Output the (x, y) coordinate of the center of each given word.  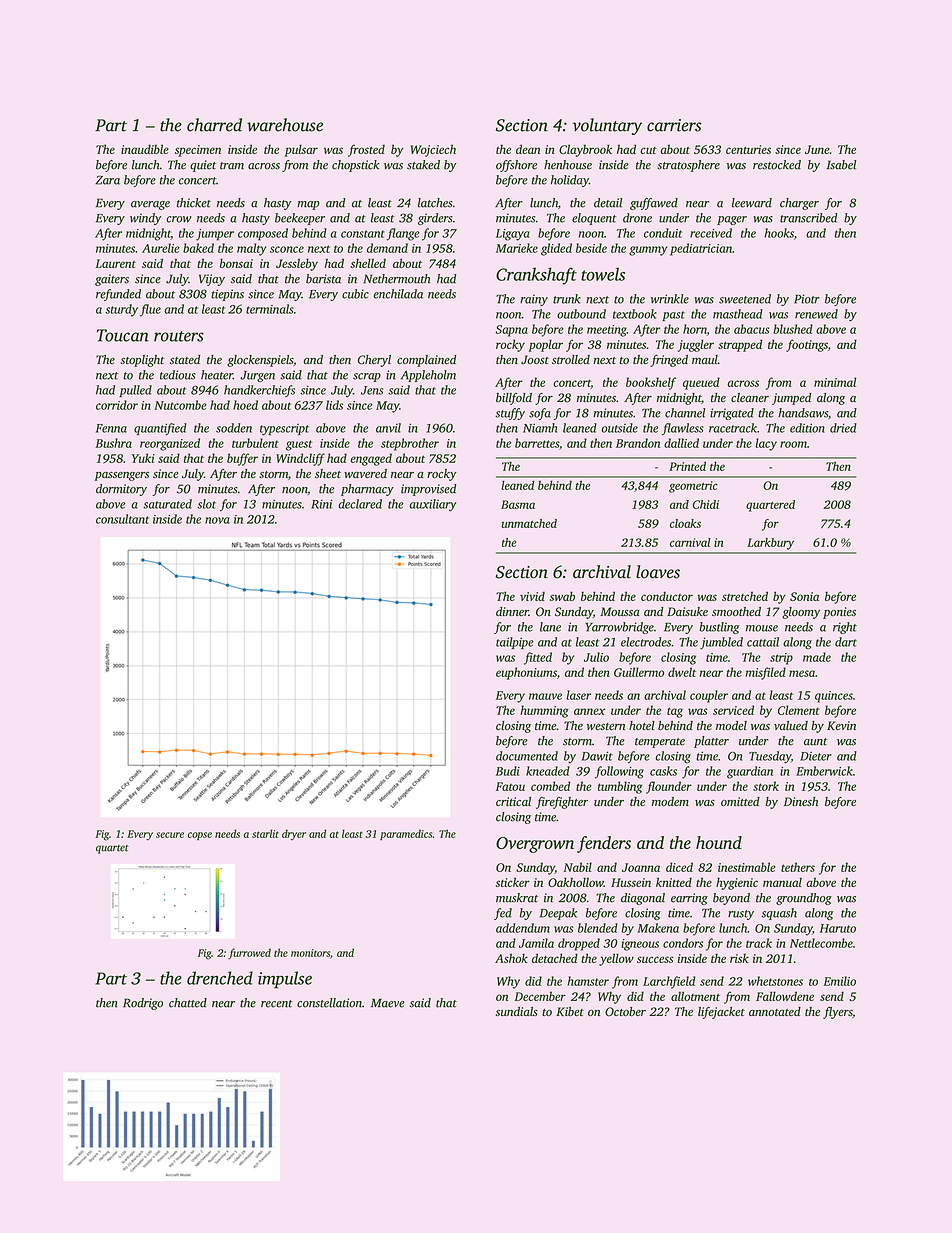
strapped (740, 345)
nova (217, 520)
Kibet (570, 1011)
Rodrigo (143, 1004)
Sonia (804, 596)
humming (544, 711)
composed (263, 234)
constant (363, 234)
